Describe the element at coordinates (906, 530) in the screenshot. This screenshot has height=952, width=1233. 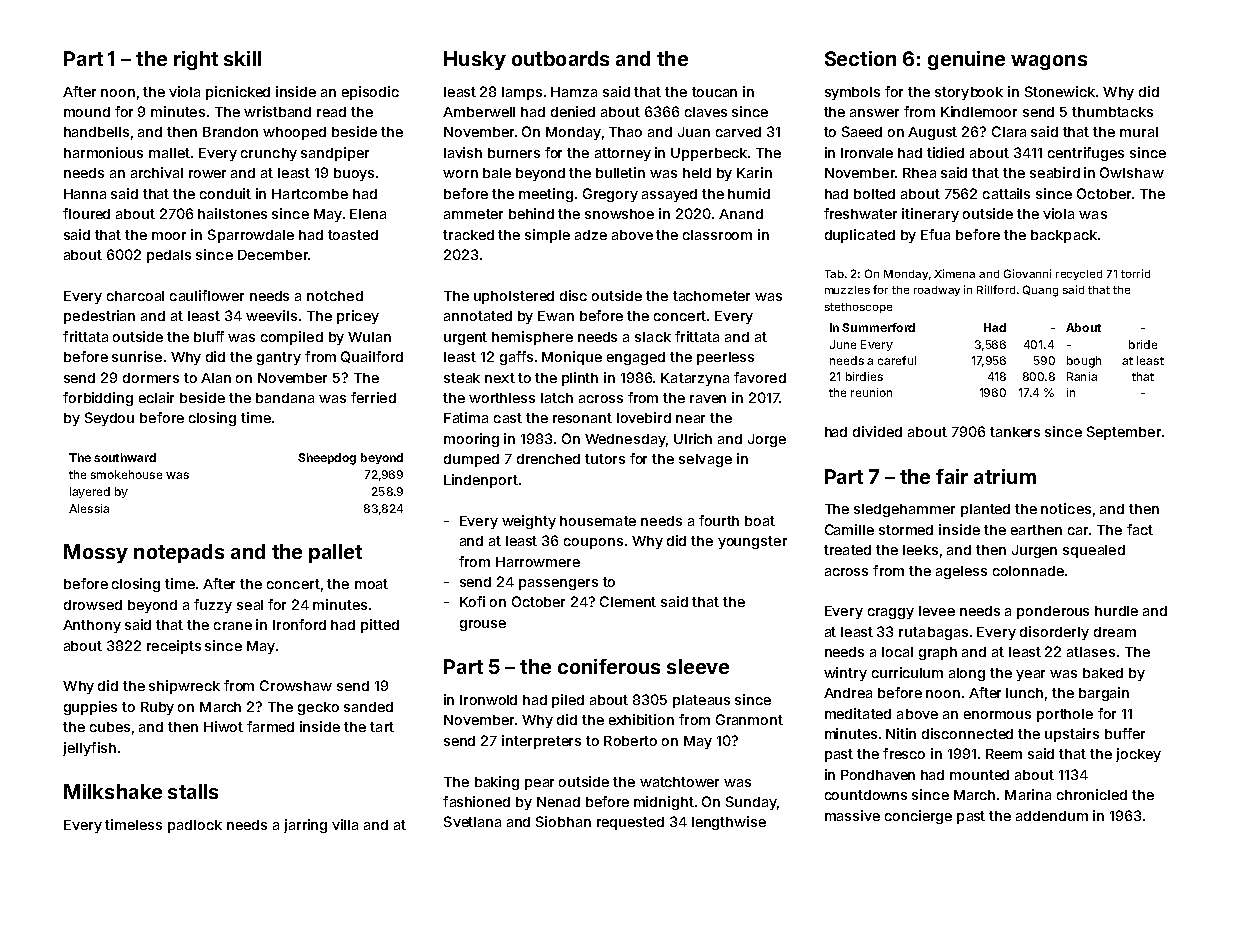
I see `stormed` at that location.
